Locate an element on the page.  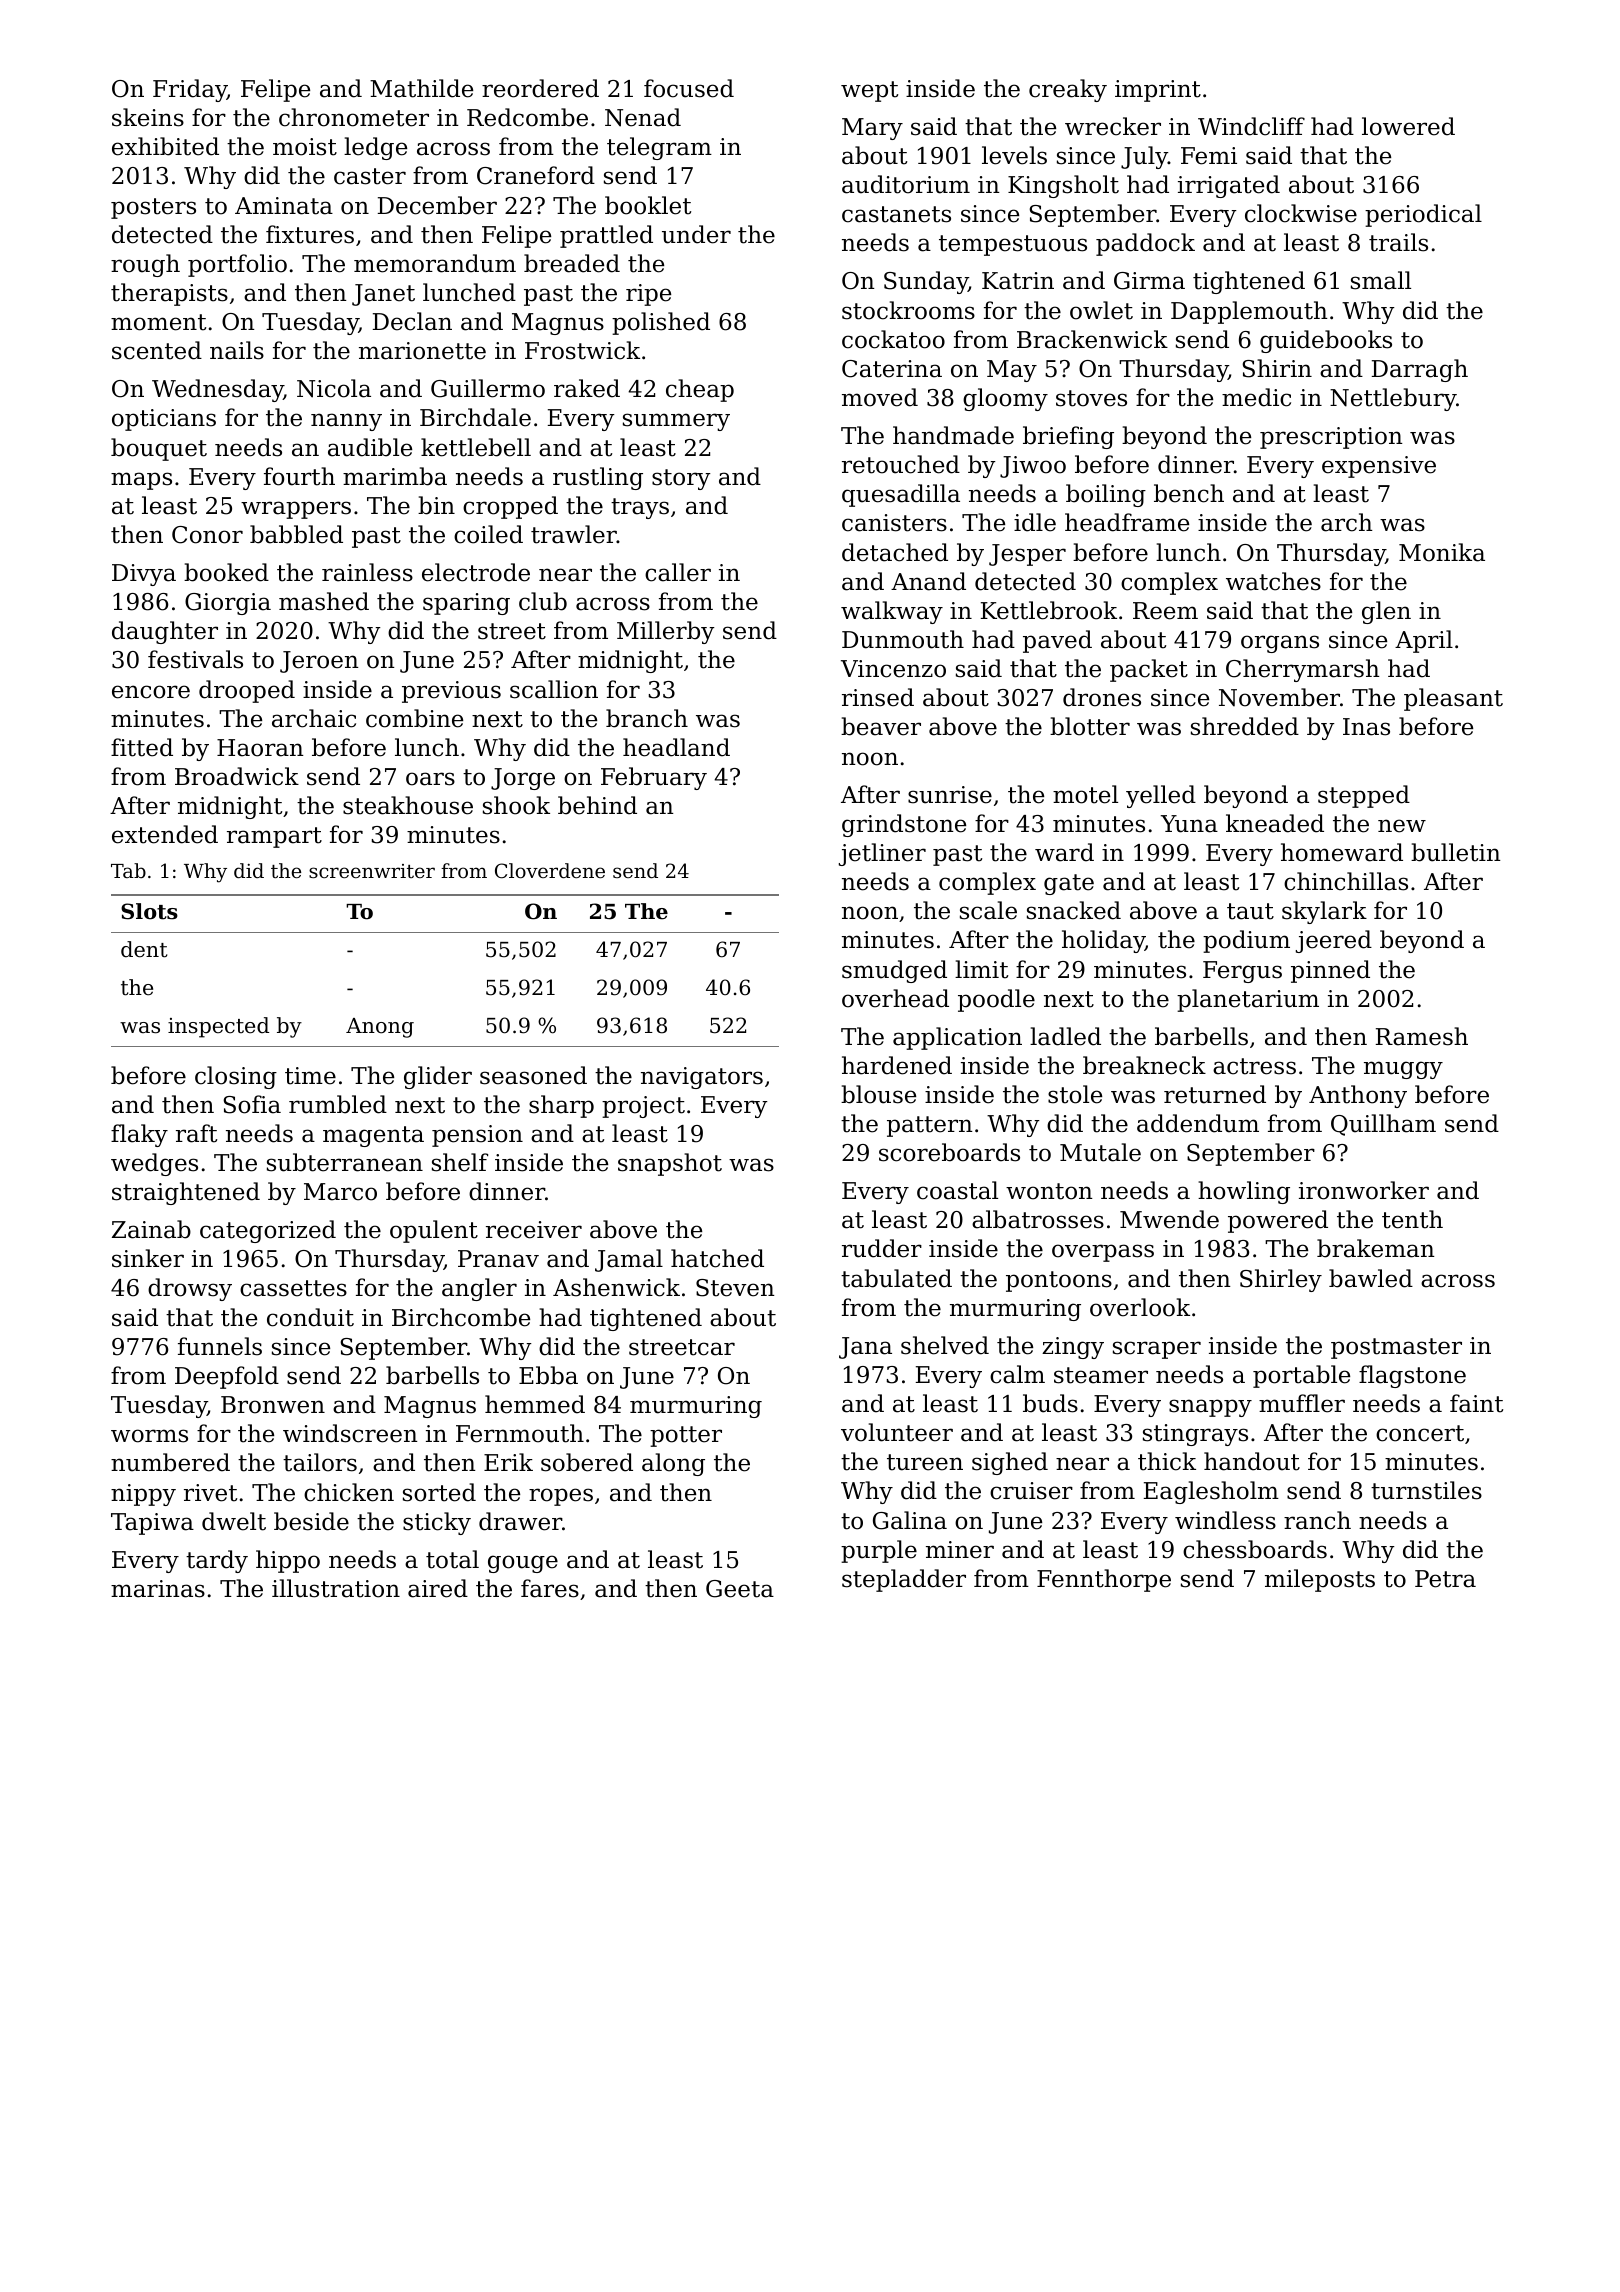
jeered is located at coordinates (1334, 941).
